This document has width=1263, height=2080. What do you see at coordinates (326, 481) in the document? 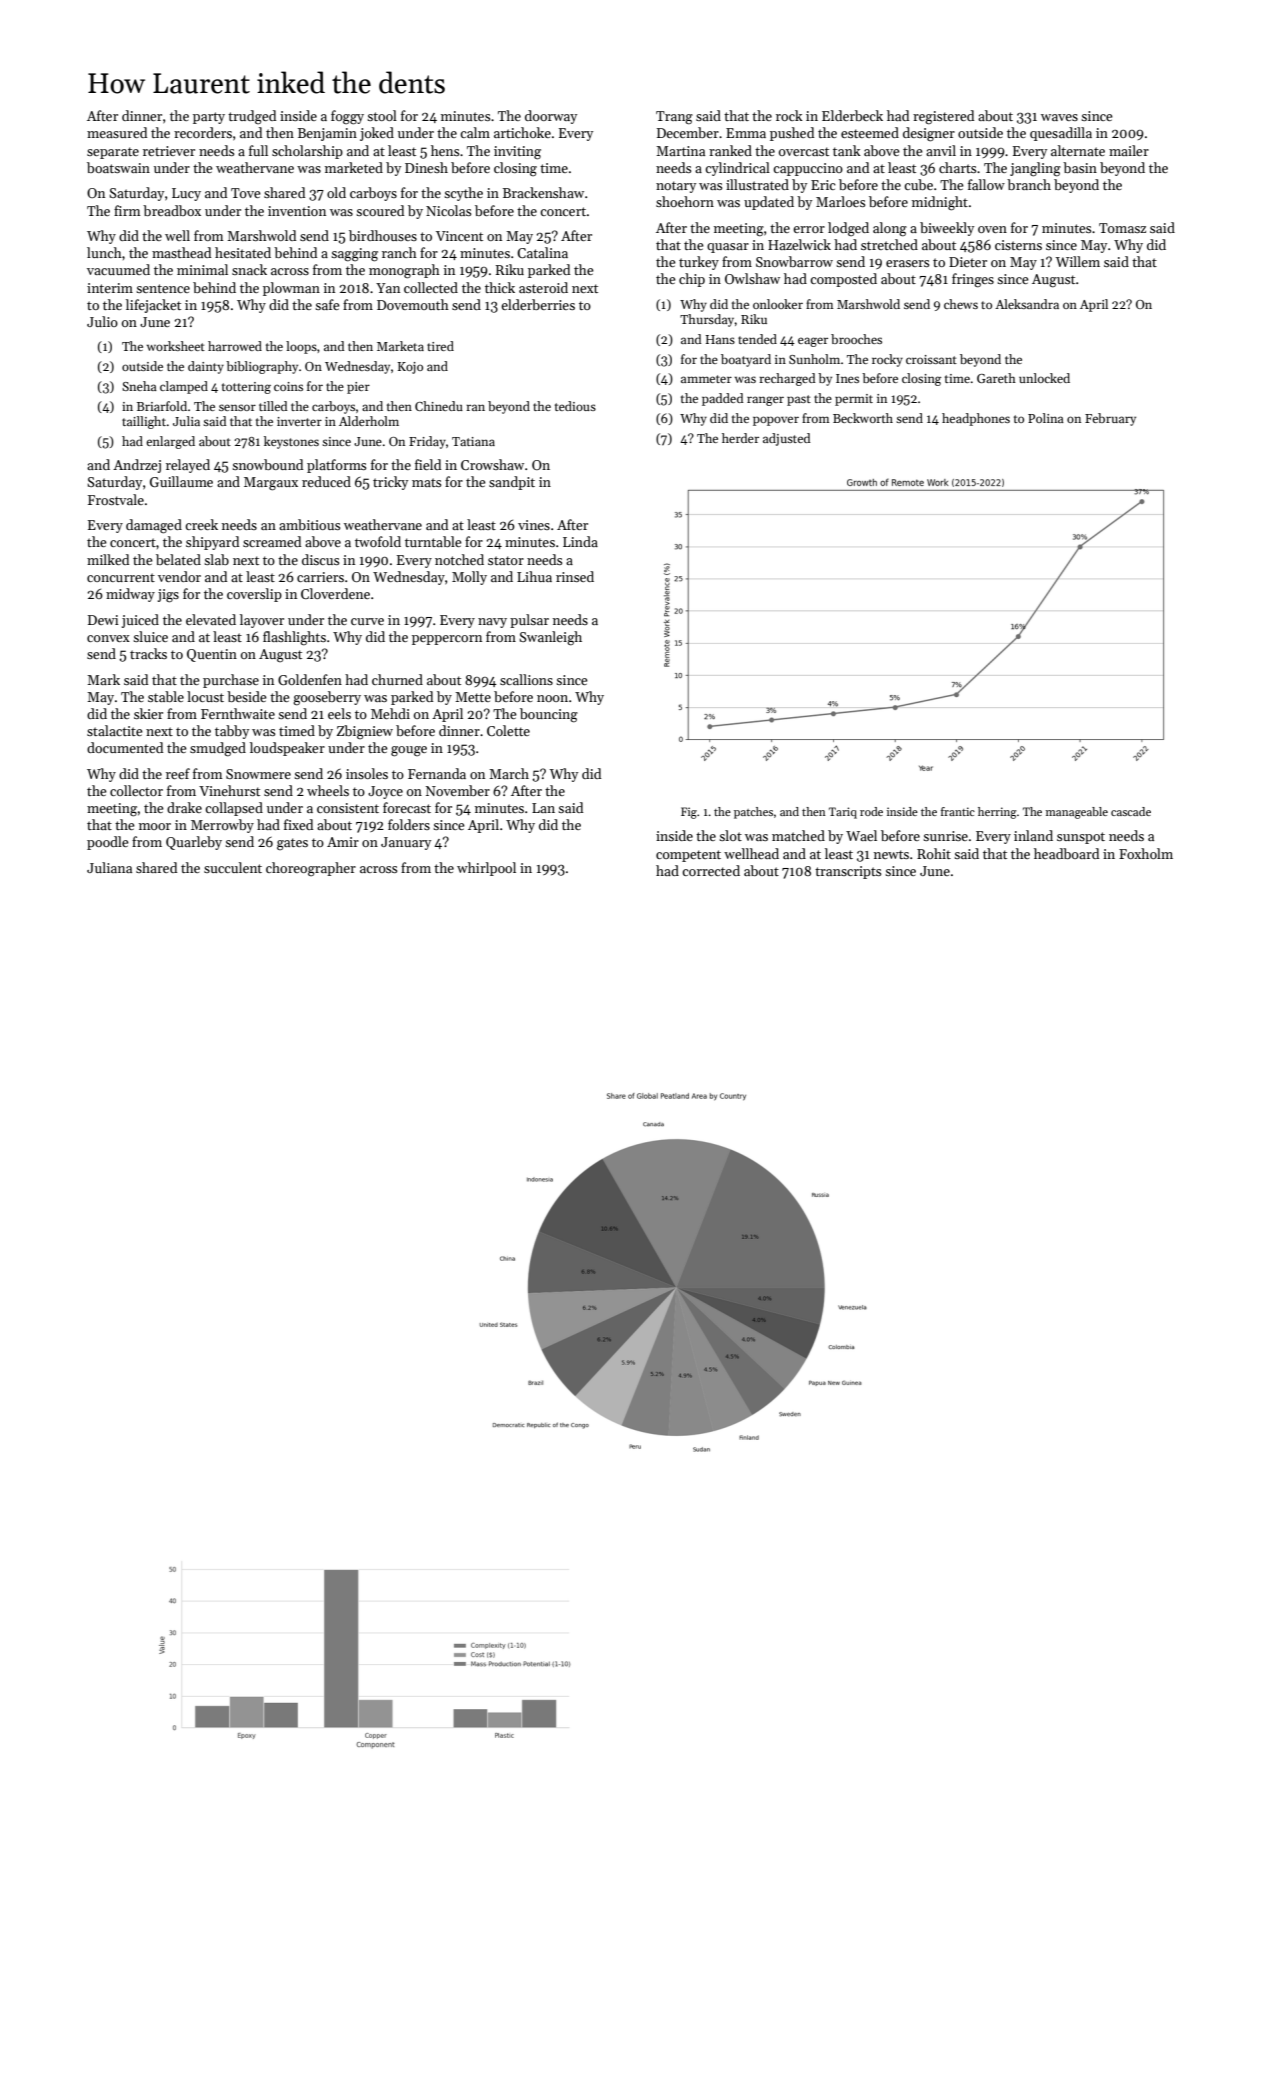
I see `reduced` at bounding box center [326, 481].
